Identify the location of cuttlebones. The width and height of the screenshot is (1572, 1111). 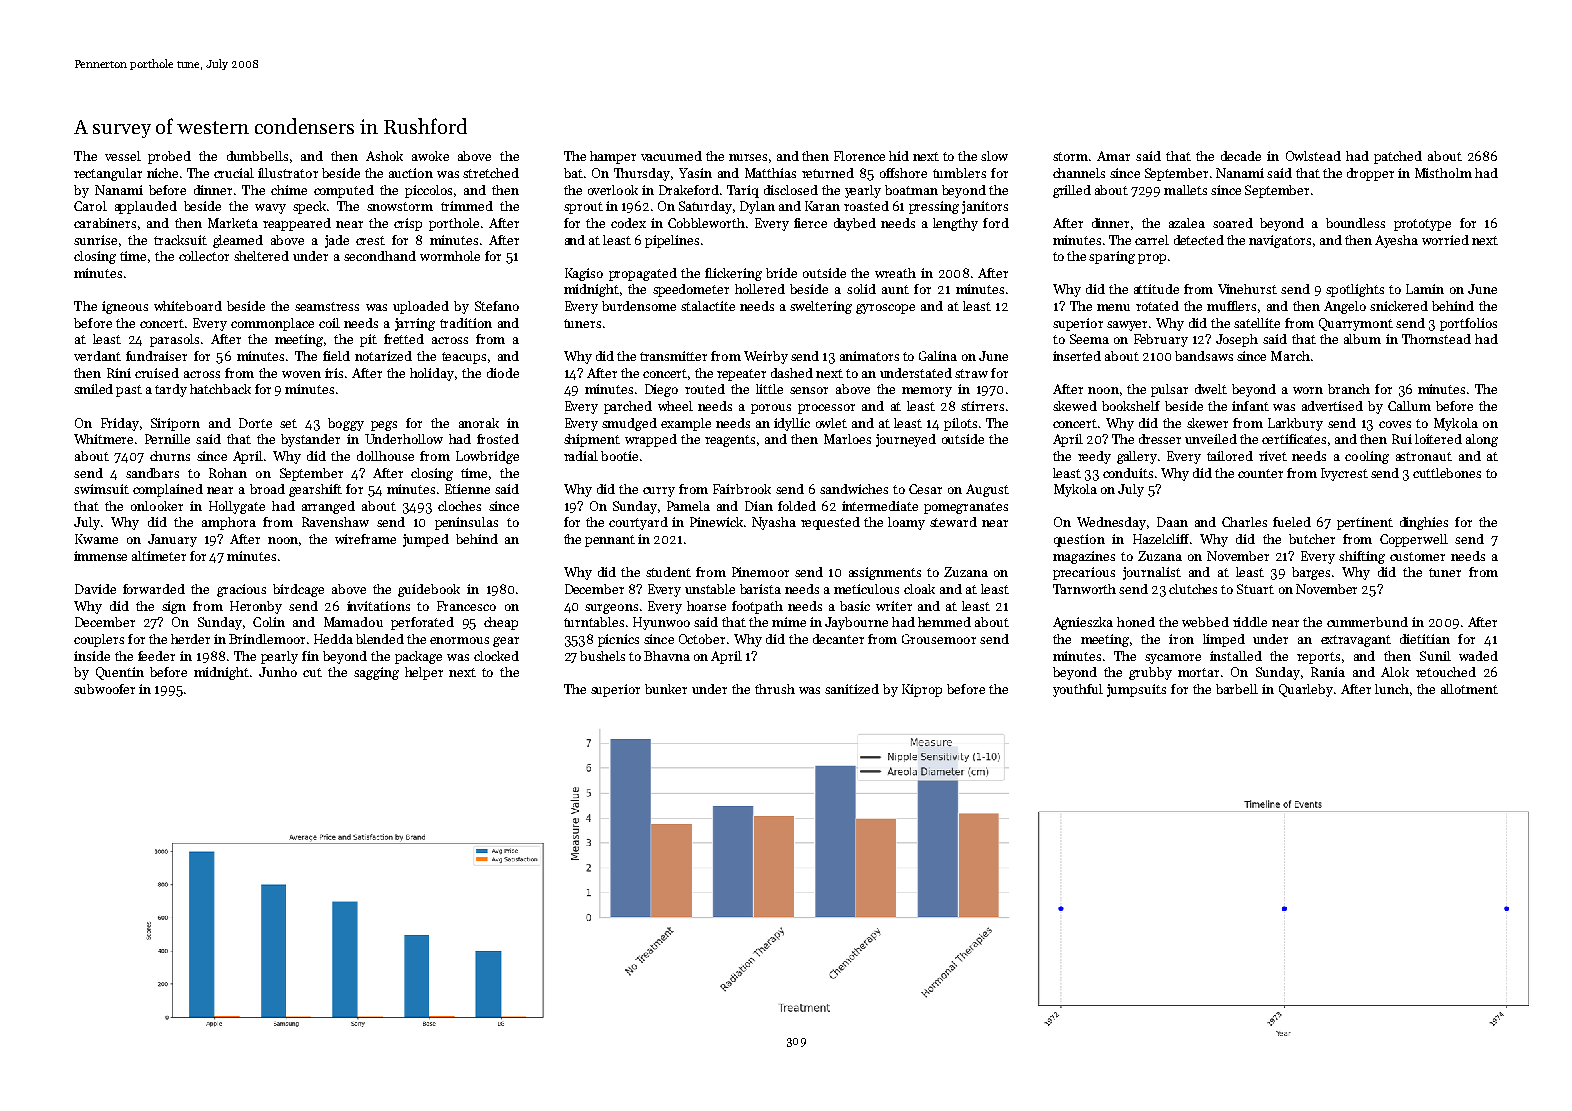
(1447, 473).
